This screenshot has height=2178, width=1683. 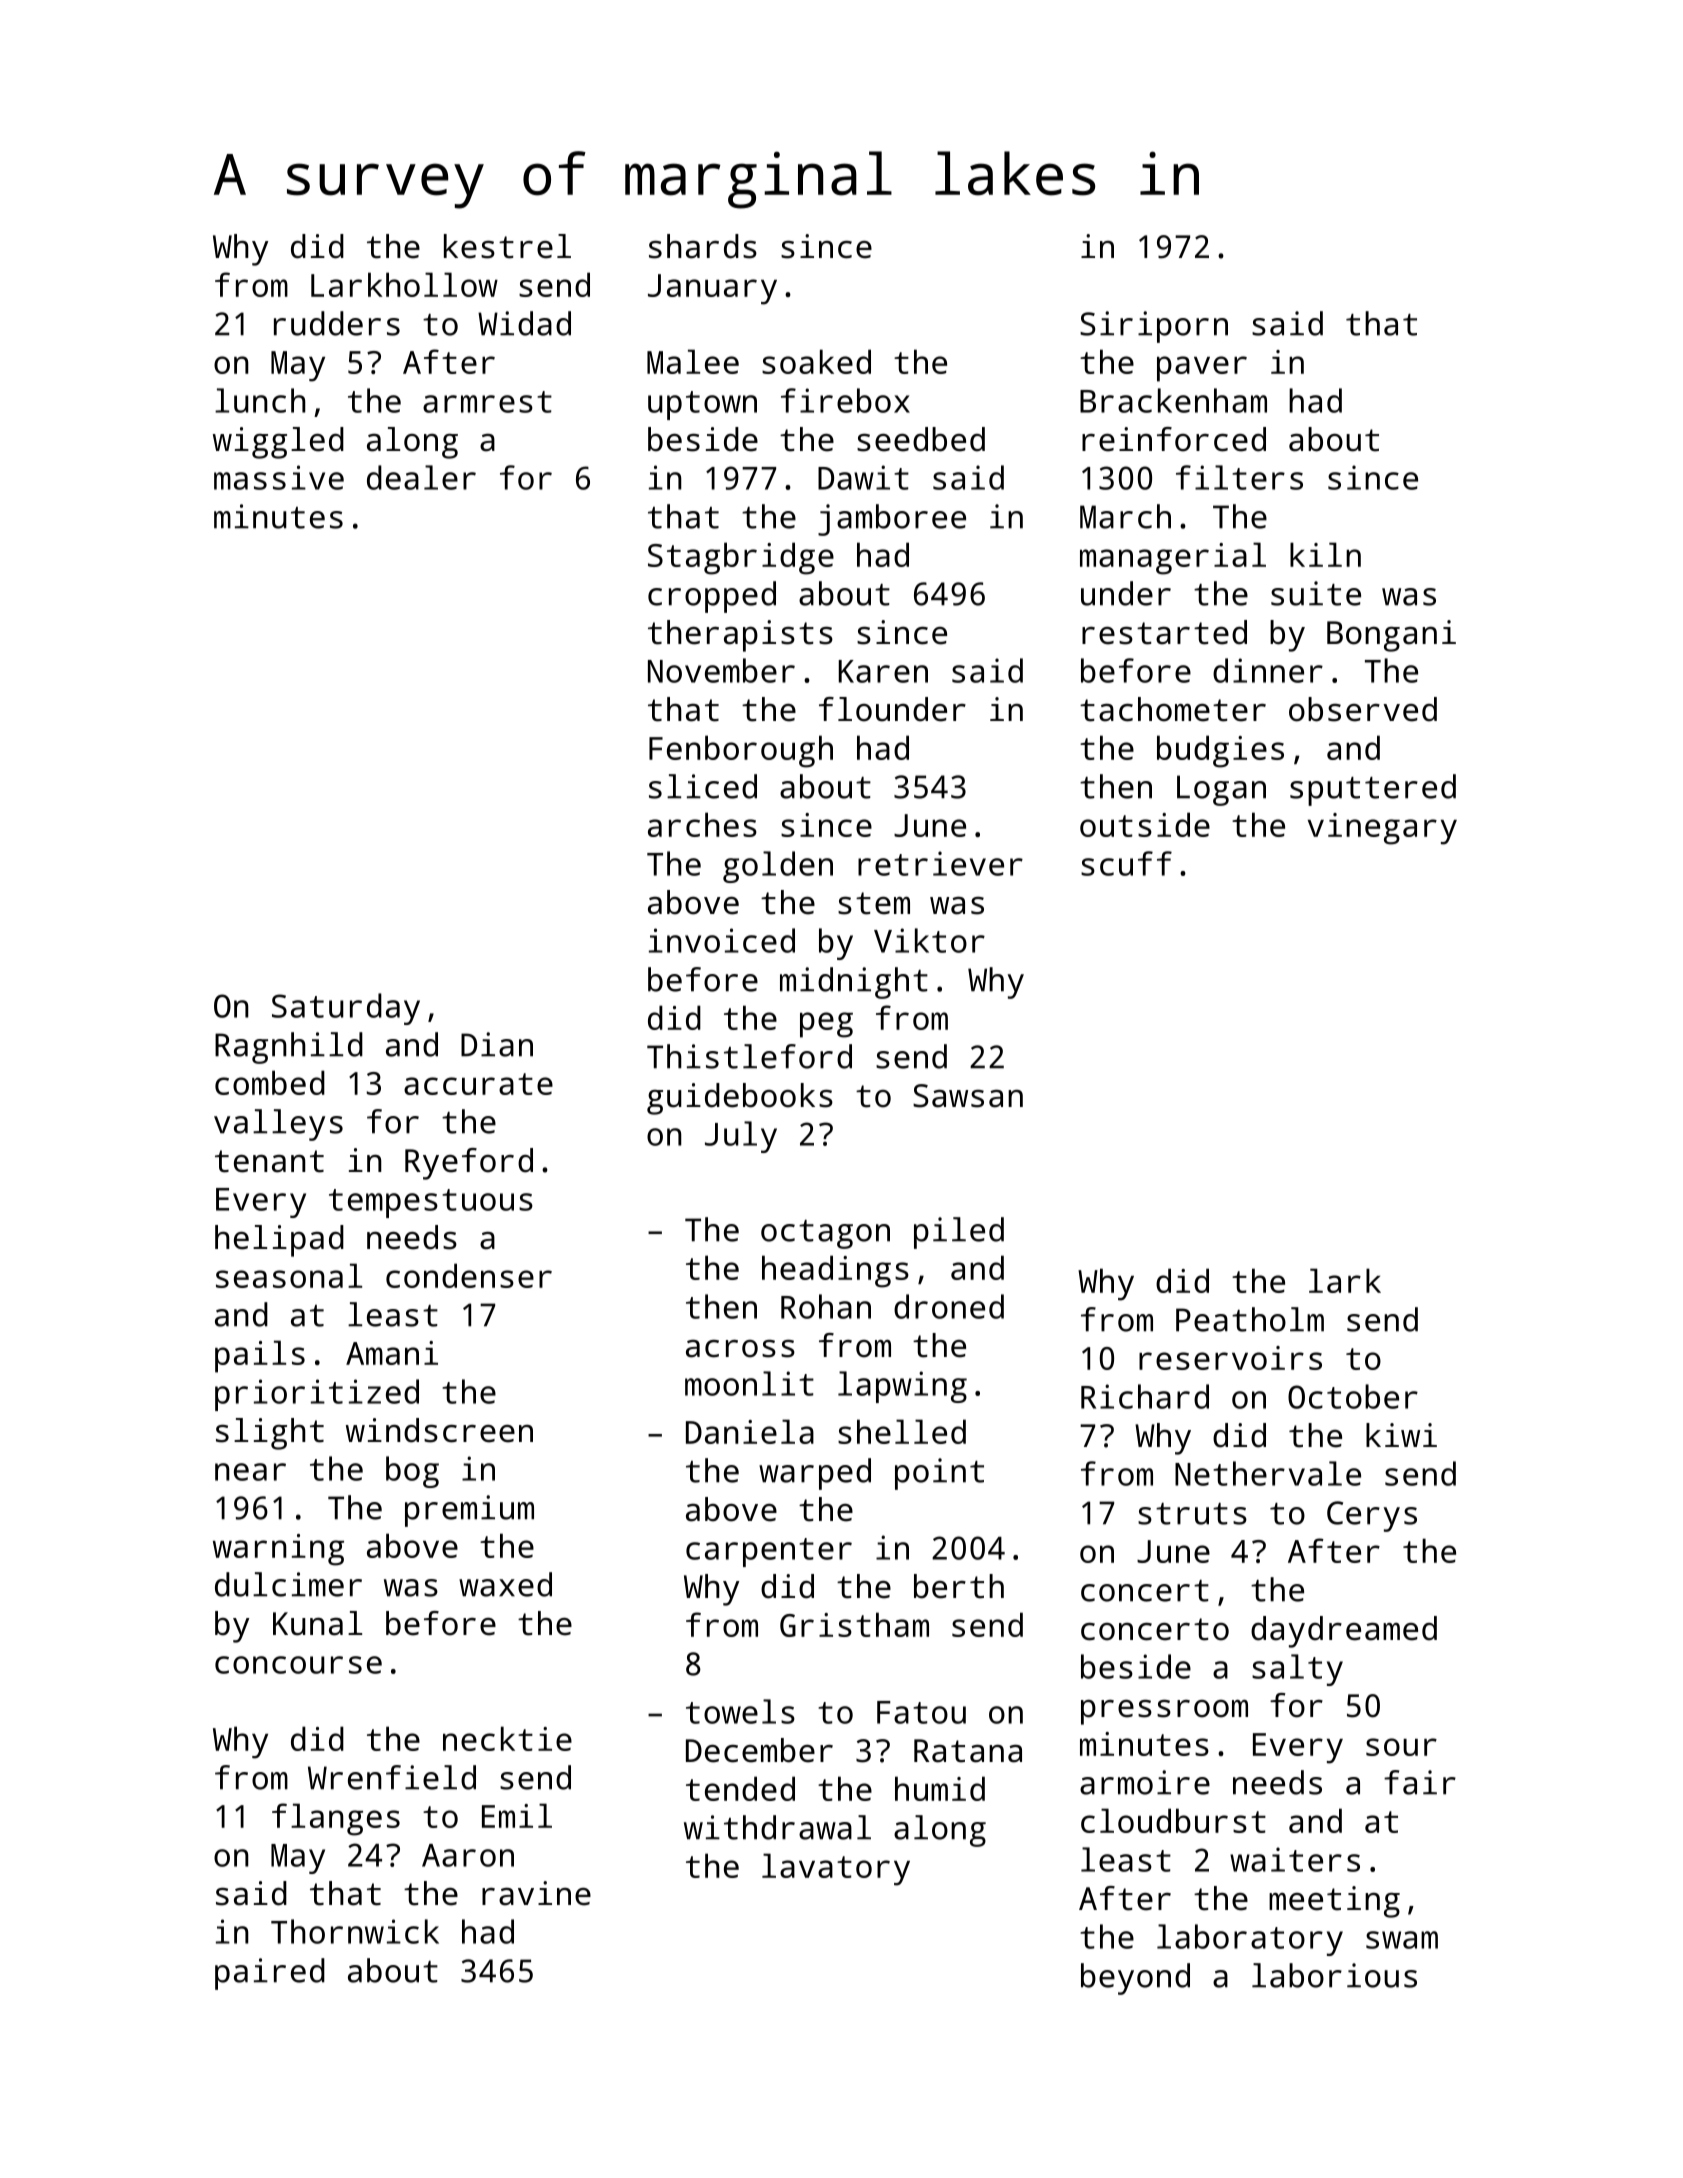 I want to click on Siriporn, so click(x=1154, y=327).
